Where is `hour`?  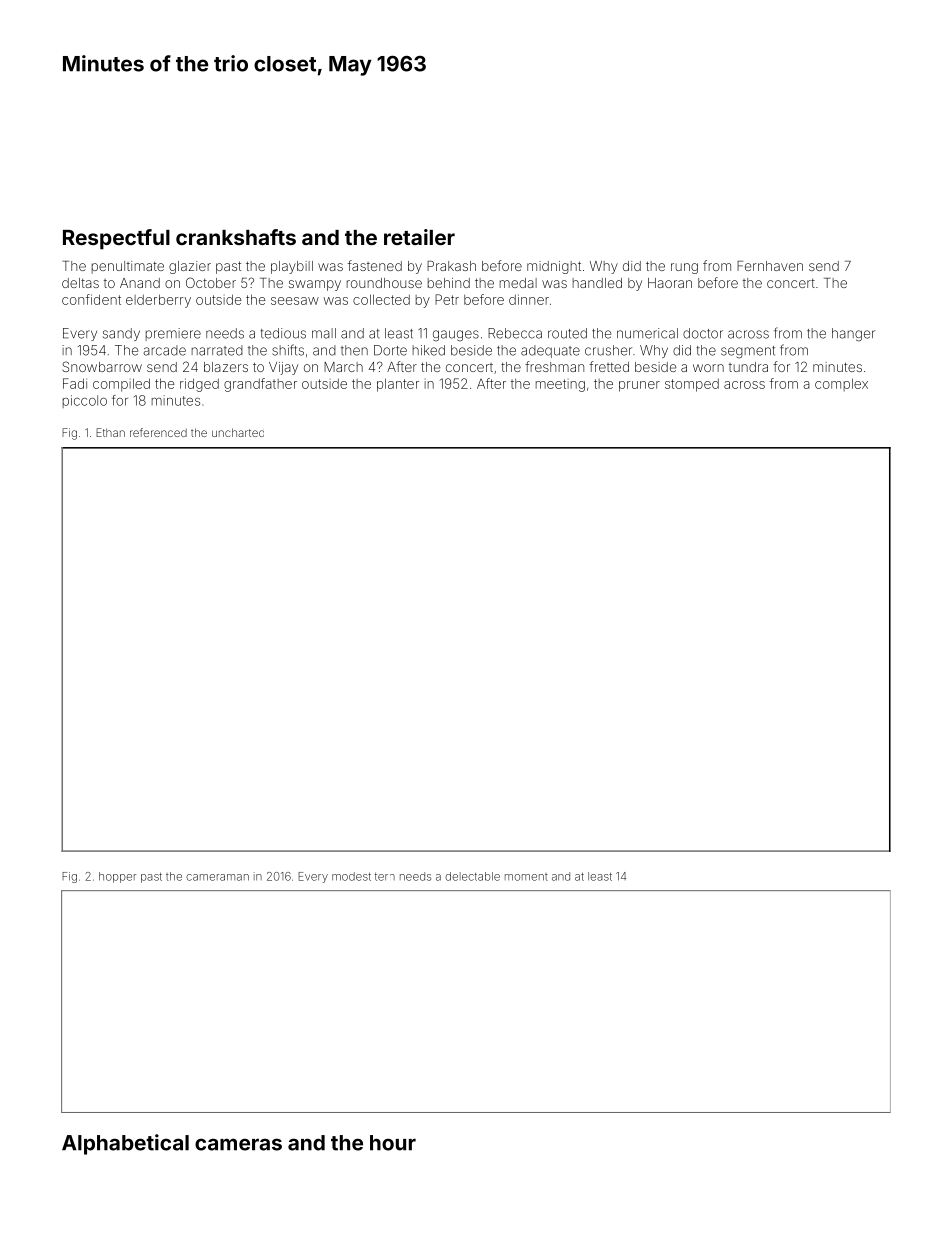 hour is located at coordinates (393, 1143).
